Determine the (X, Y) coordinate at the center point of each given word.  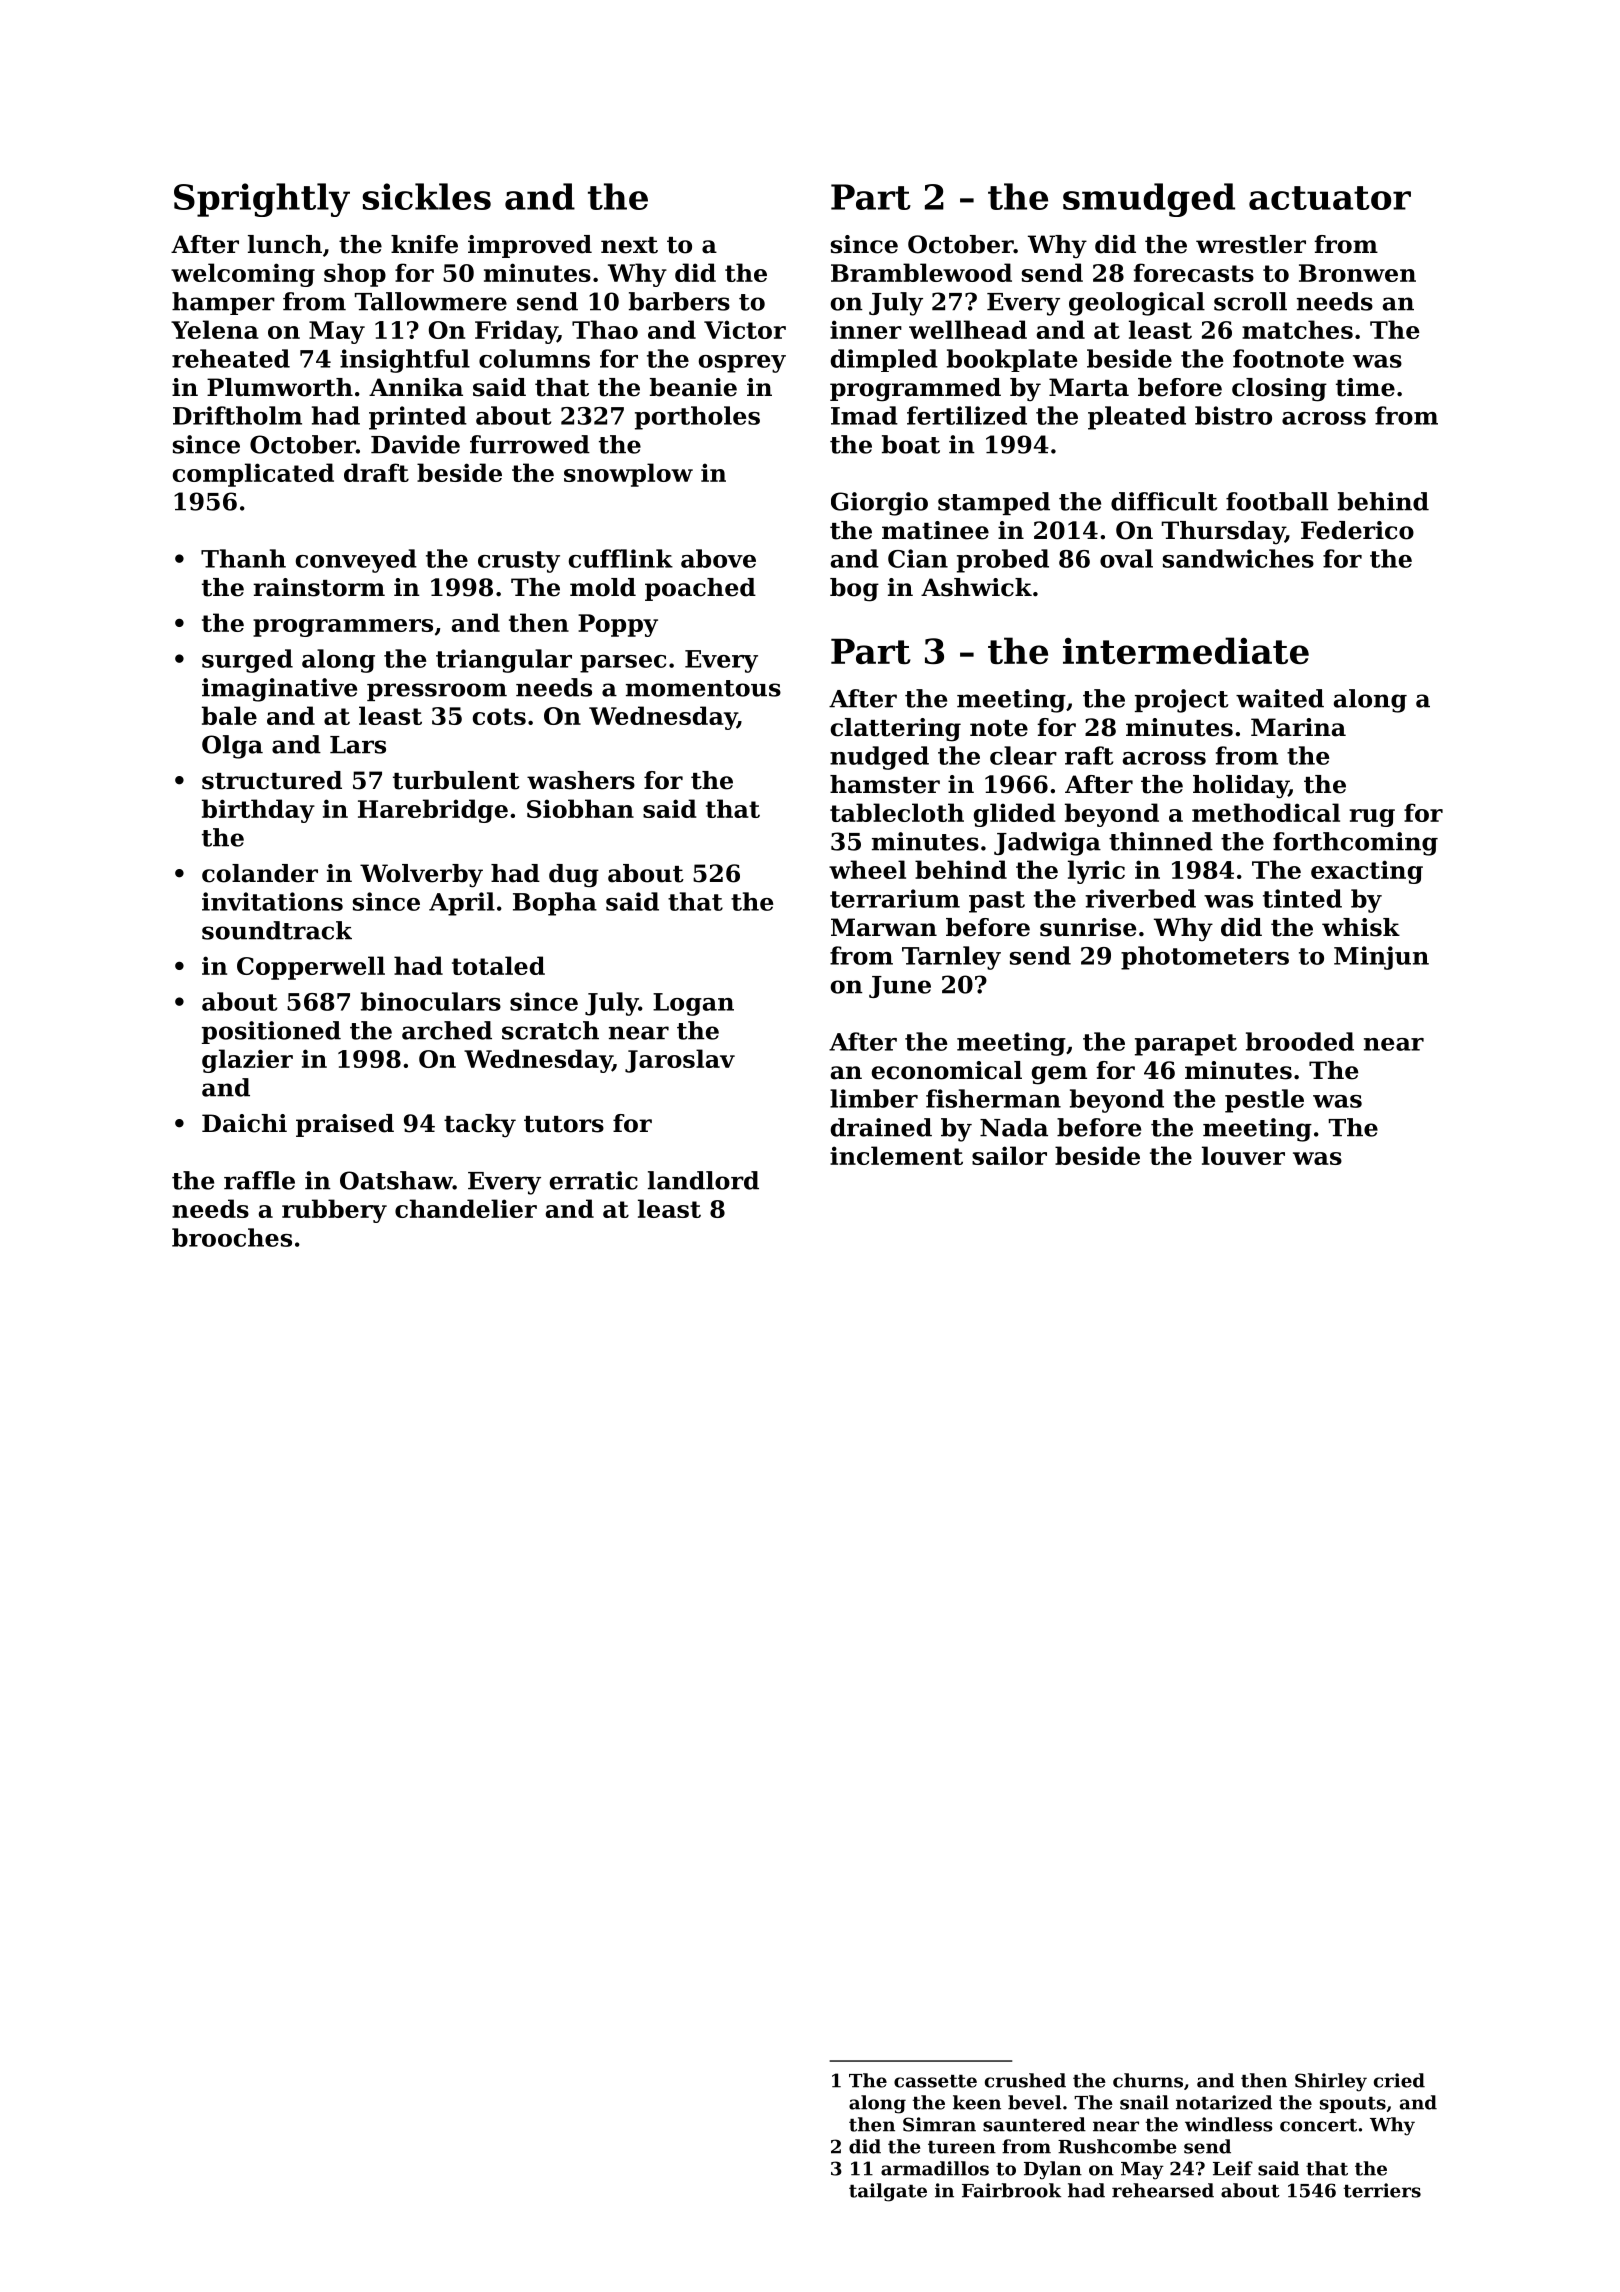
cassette (935, 2081)
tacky (480, 1126)
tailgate (888, 2192)
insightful (405, 361)
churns (1148, 2080)
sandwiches (1238, 558)
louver (1243, 1155)
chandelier (466, 1208)
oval (1126, 558)
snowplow (628, 475)
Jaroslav (680, 1061)
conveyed (356, 561)
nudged (879, 758)
